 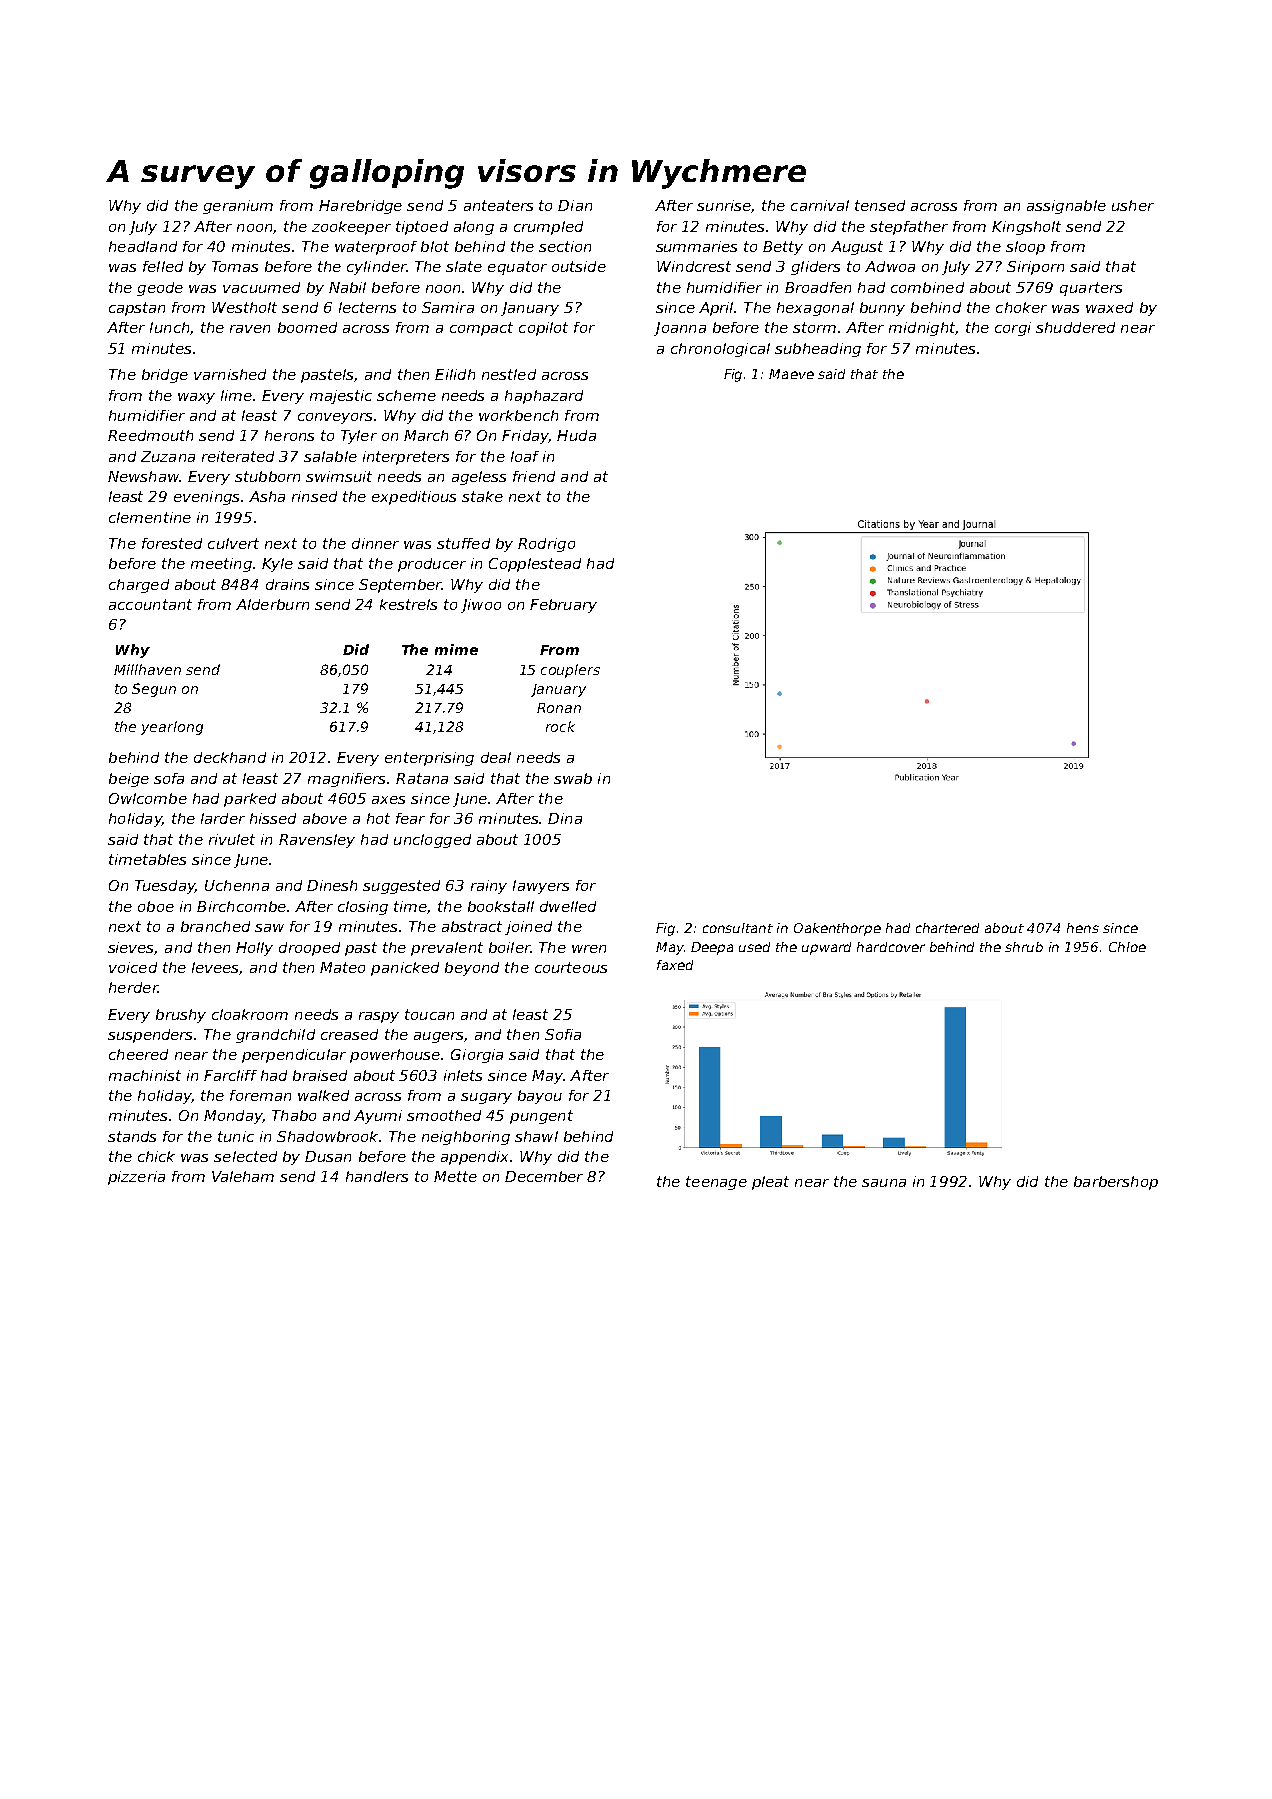 What do you see at coordinates (238, 207) in the document?
I see `geranium` at bounding box center [238, 207].
